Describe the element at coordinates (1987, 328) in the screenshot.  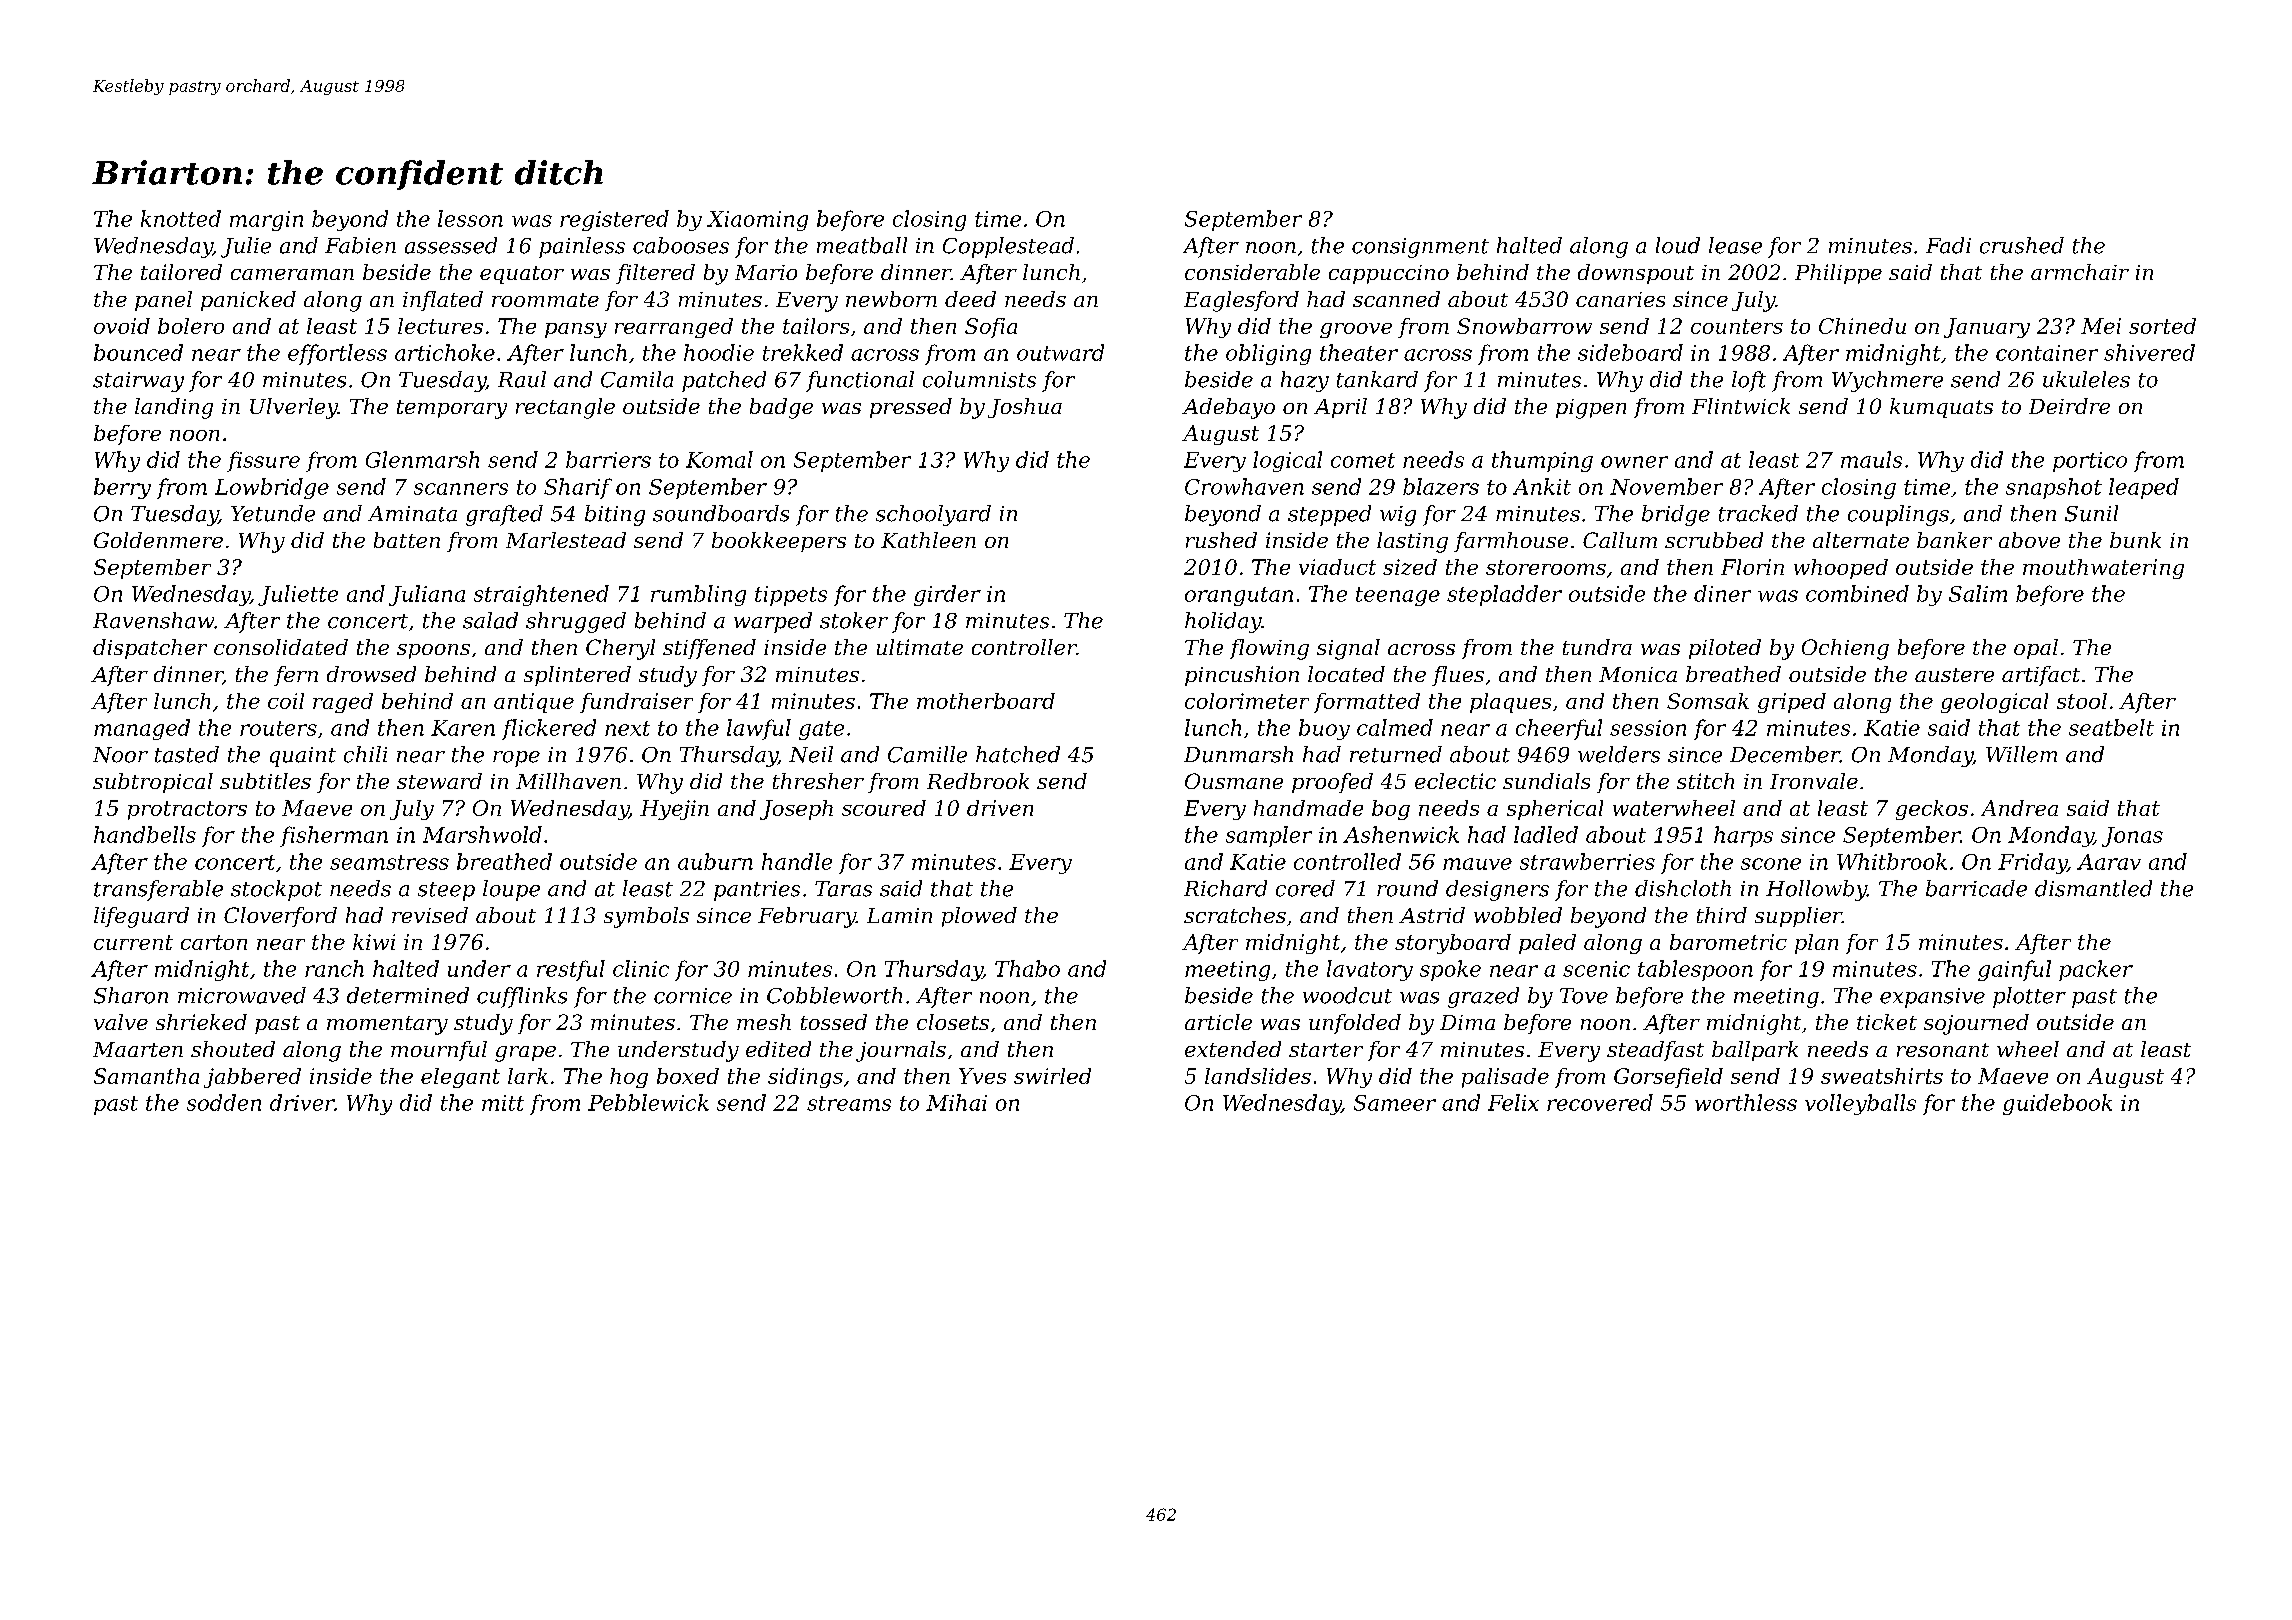
I see `January` at that location.
